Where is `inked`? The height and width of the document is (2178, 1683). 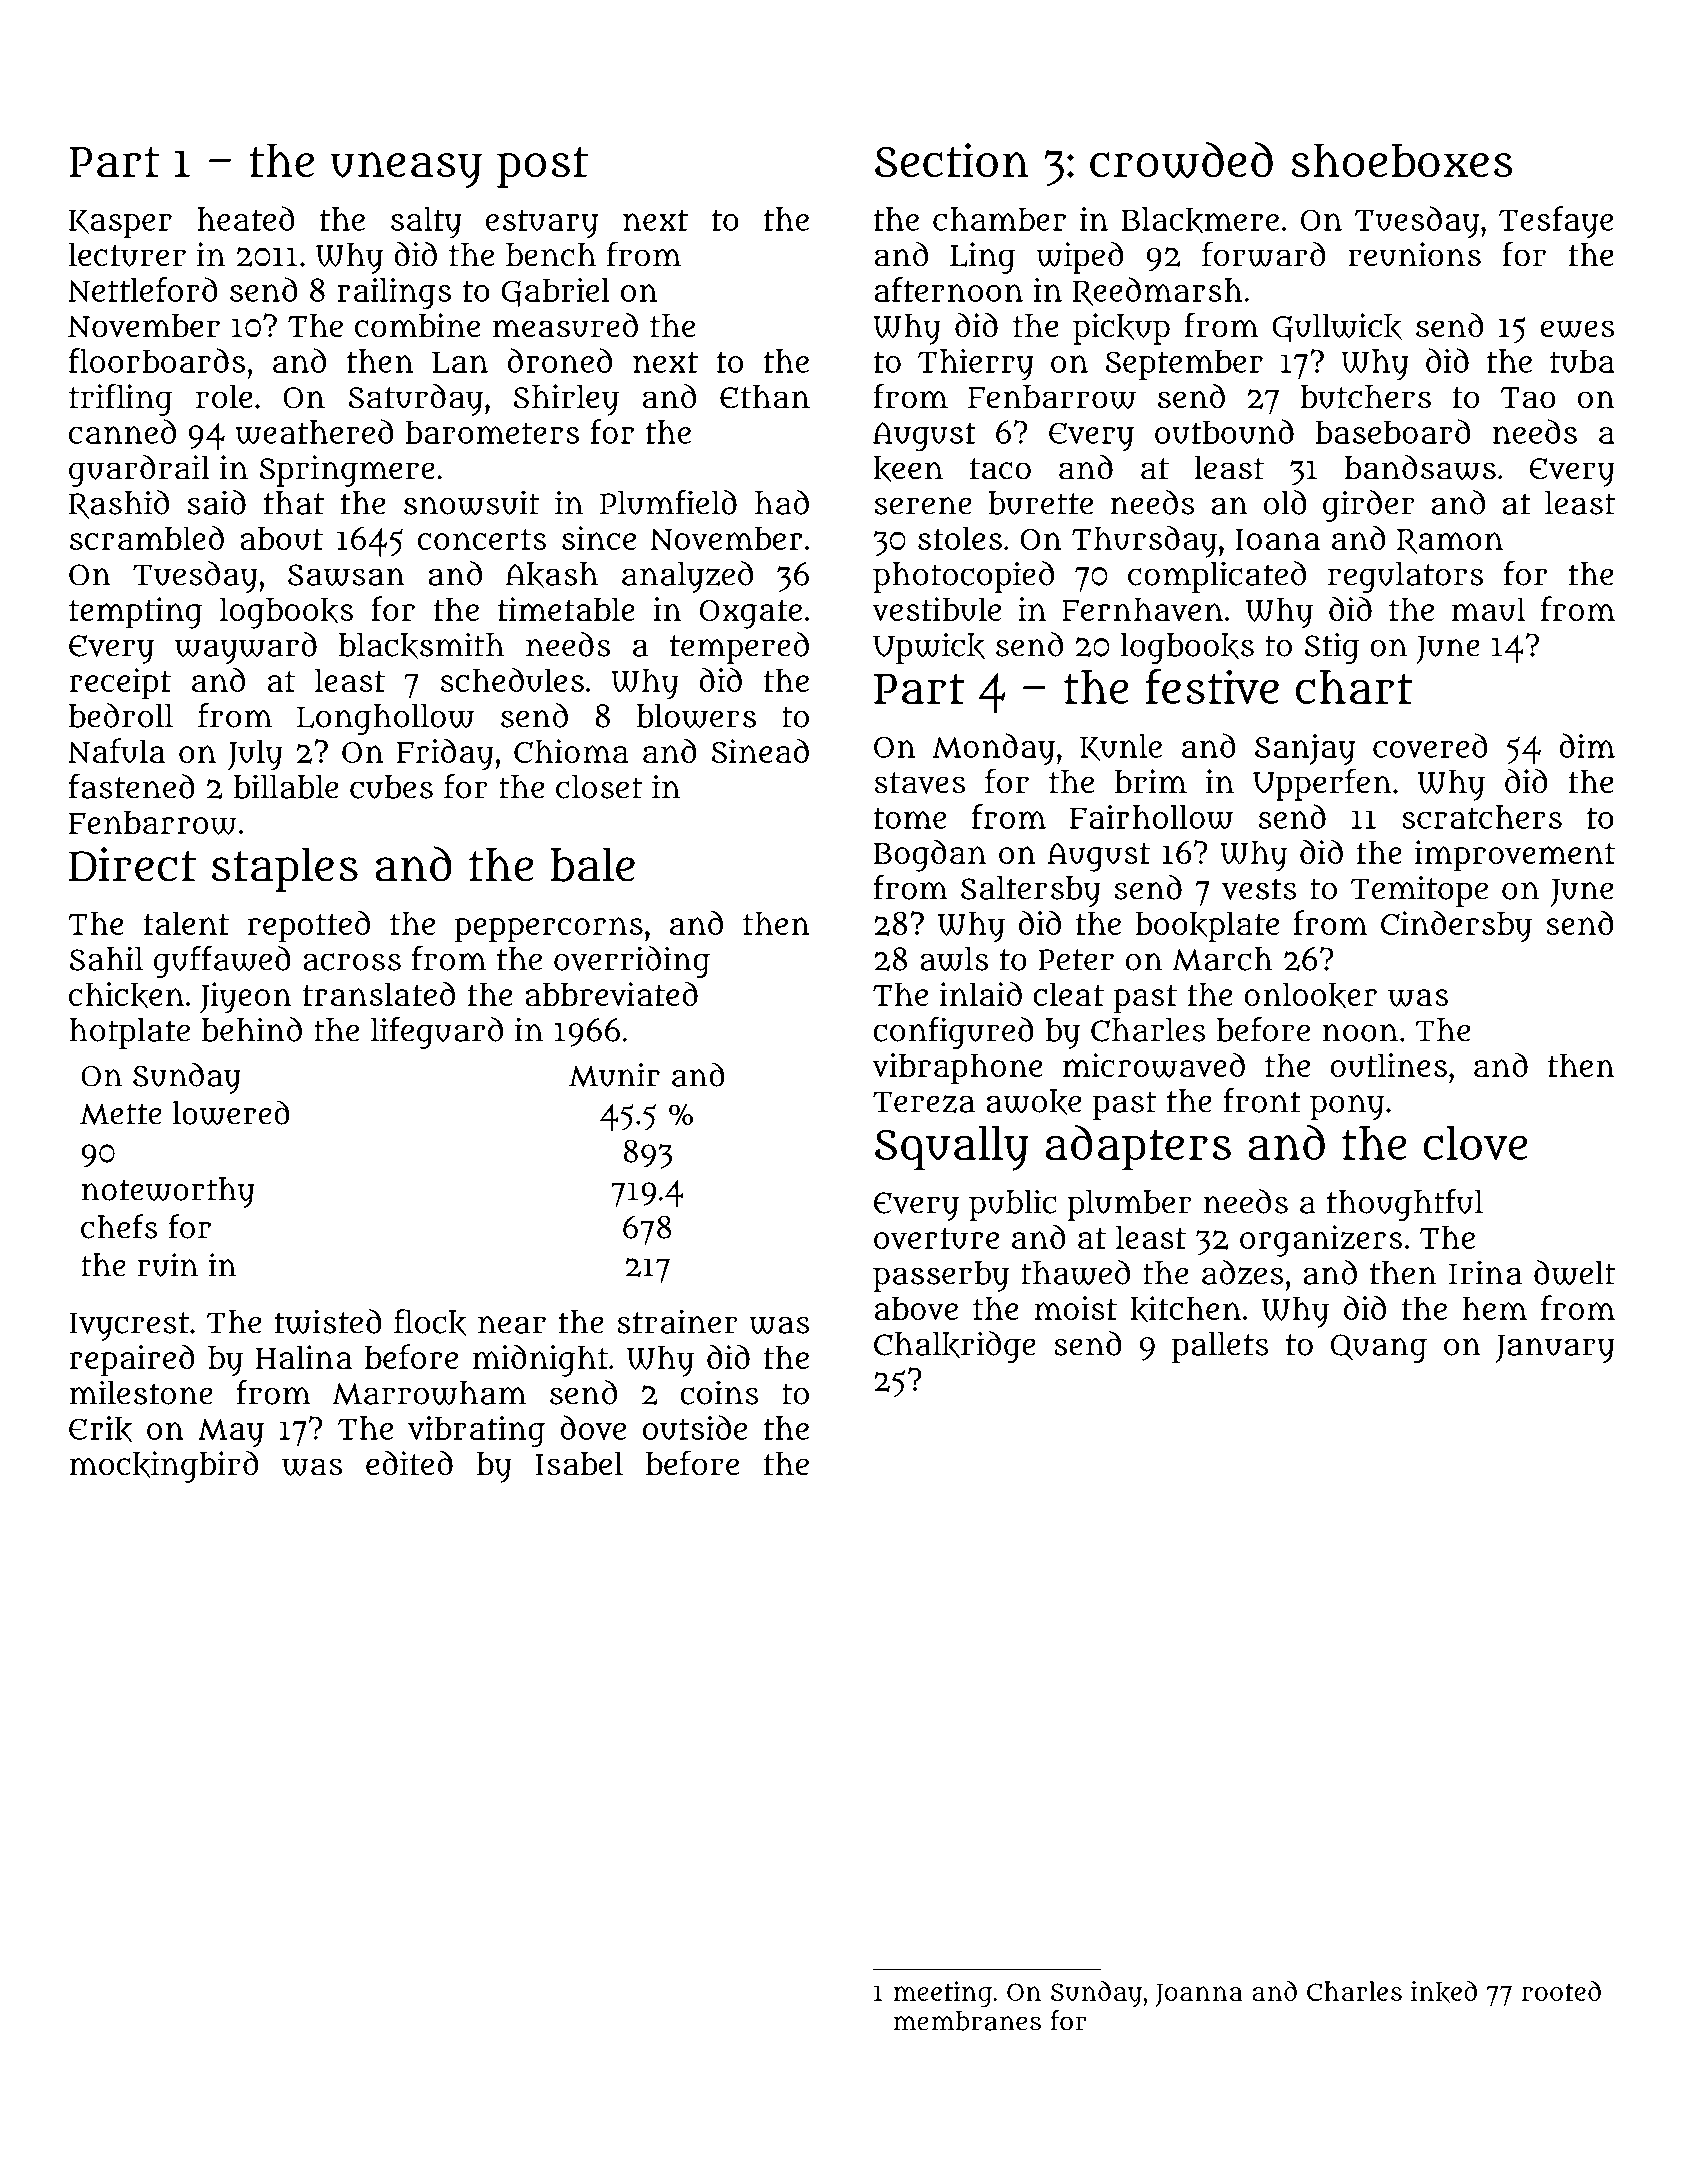 inked is located at coordinates (1444, 1991).
